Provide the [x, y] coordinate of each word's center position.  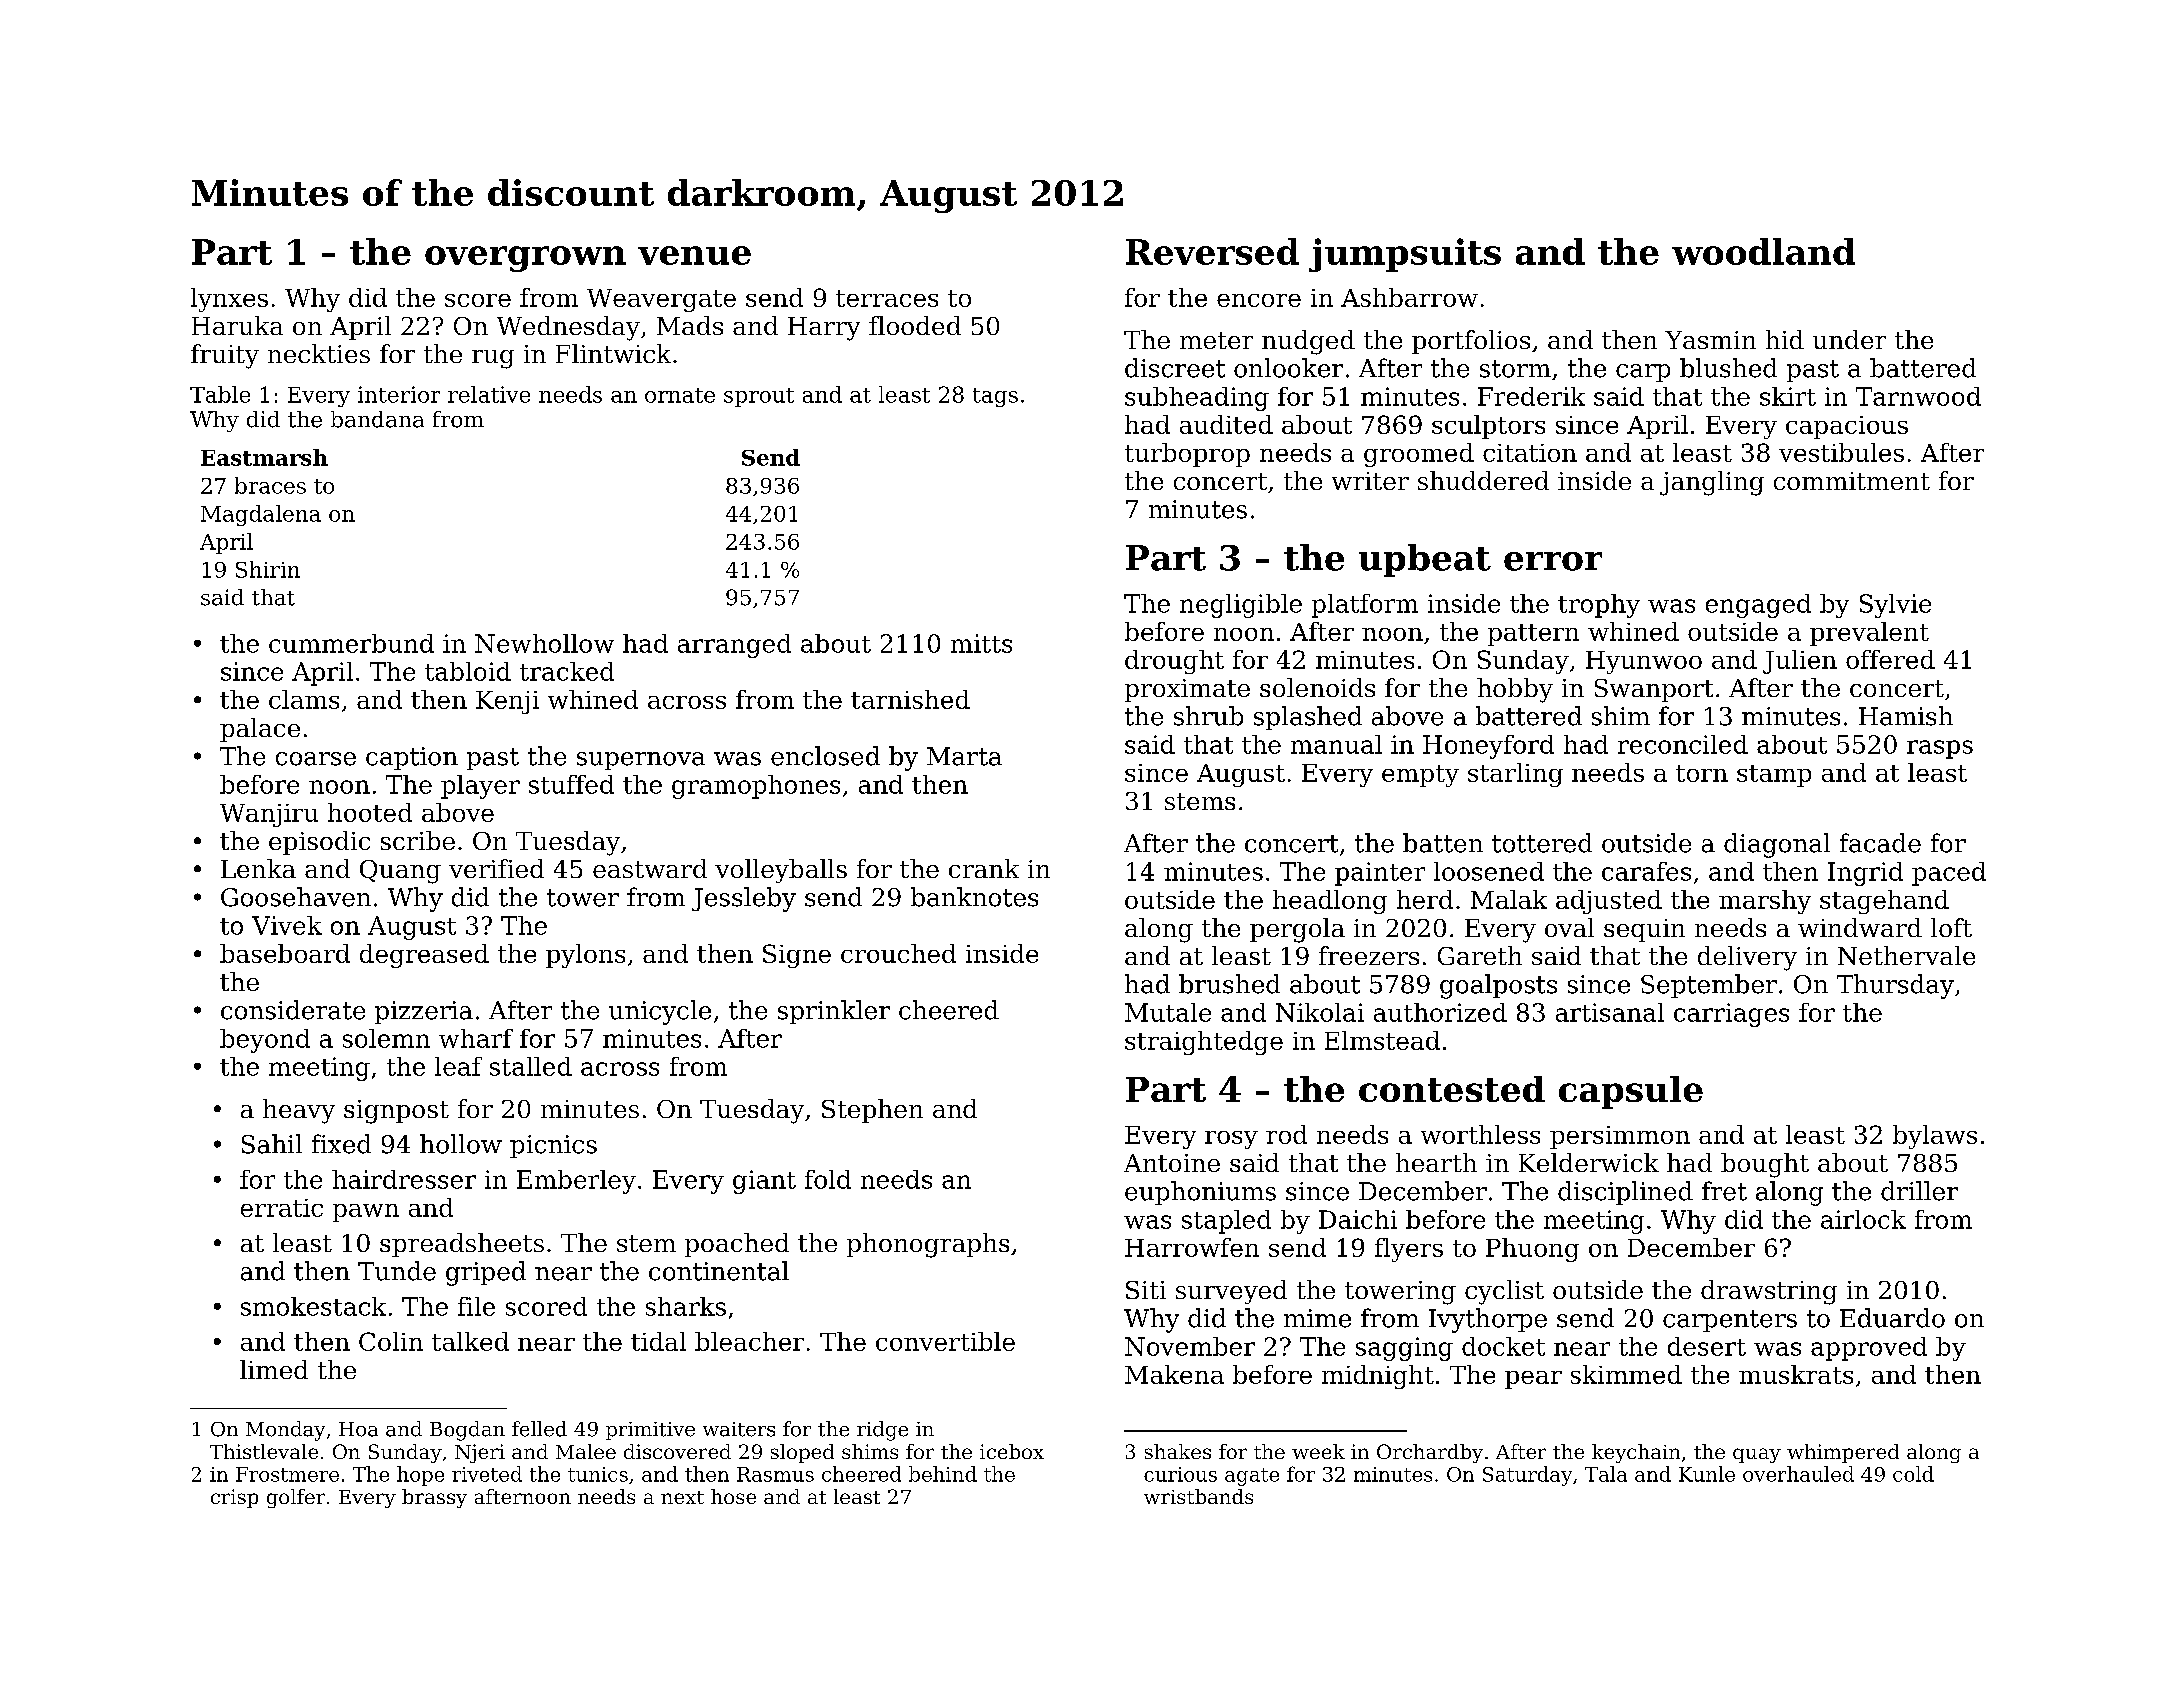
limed [274, 1369]
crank [984, 868]
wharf [476, 1038]
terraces [887, 298]
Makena [1174, 1374]
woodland [1763, 251]
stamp [1774, 776]
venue [694, 255]
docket [1503, 1346]
